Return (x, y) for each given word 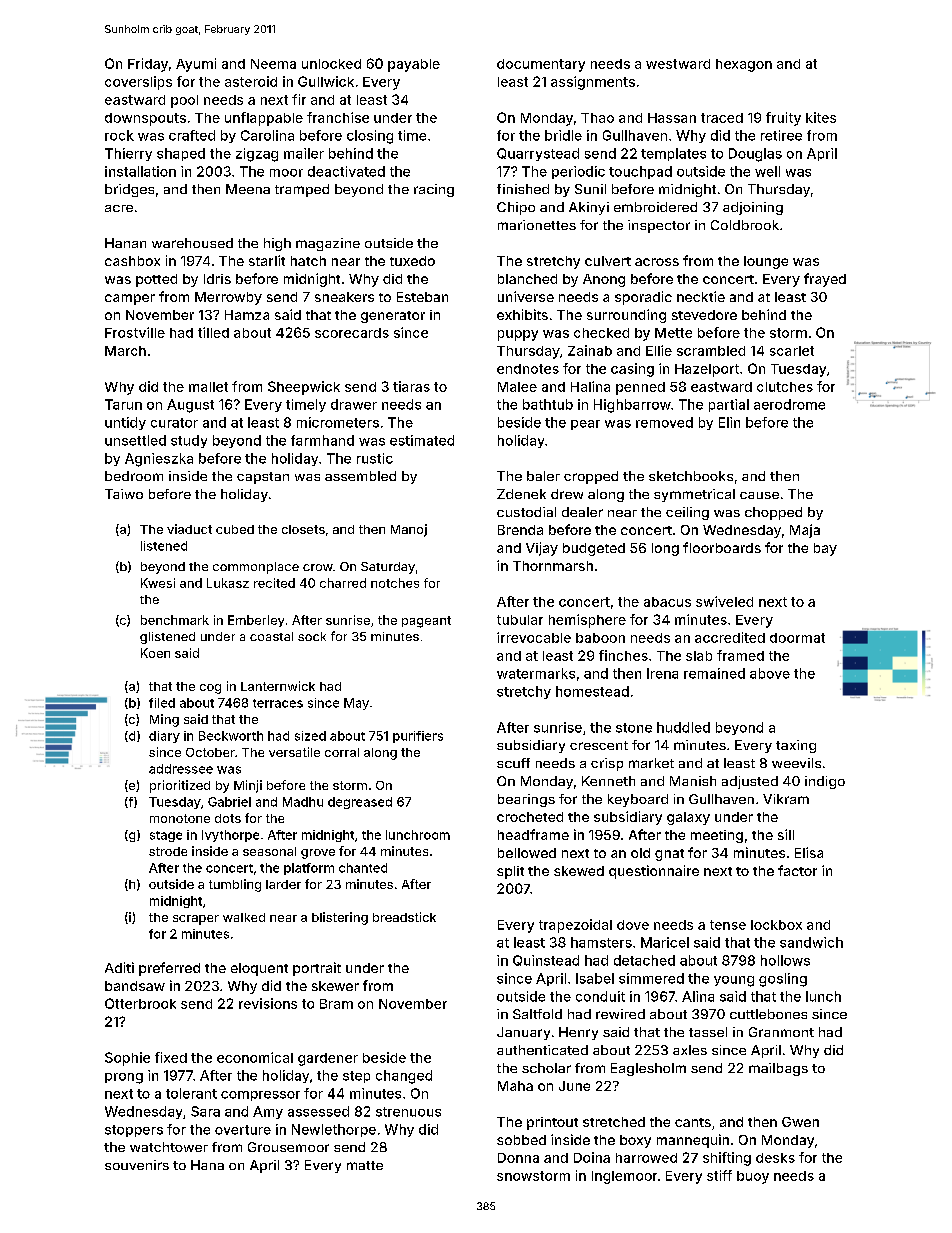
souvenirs (137, 1165)
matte (365, 1165)
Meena (248, 189)
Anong (604, 280)
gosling (783, 980)
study (189, 441)
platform (309, 869)
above (770, 673)
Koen (155, 653)
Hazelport (707, 370)
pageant (426, 622)
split (510, 872)
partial (729, 405)
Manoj (409, 530)
